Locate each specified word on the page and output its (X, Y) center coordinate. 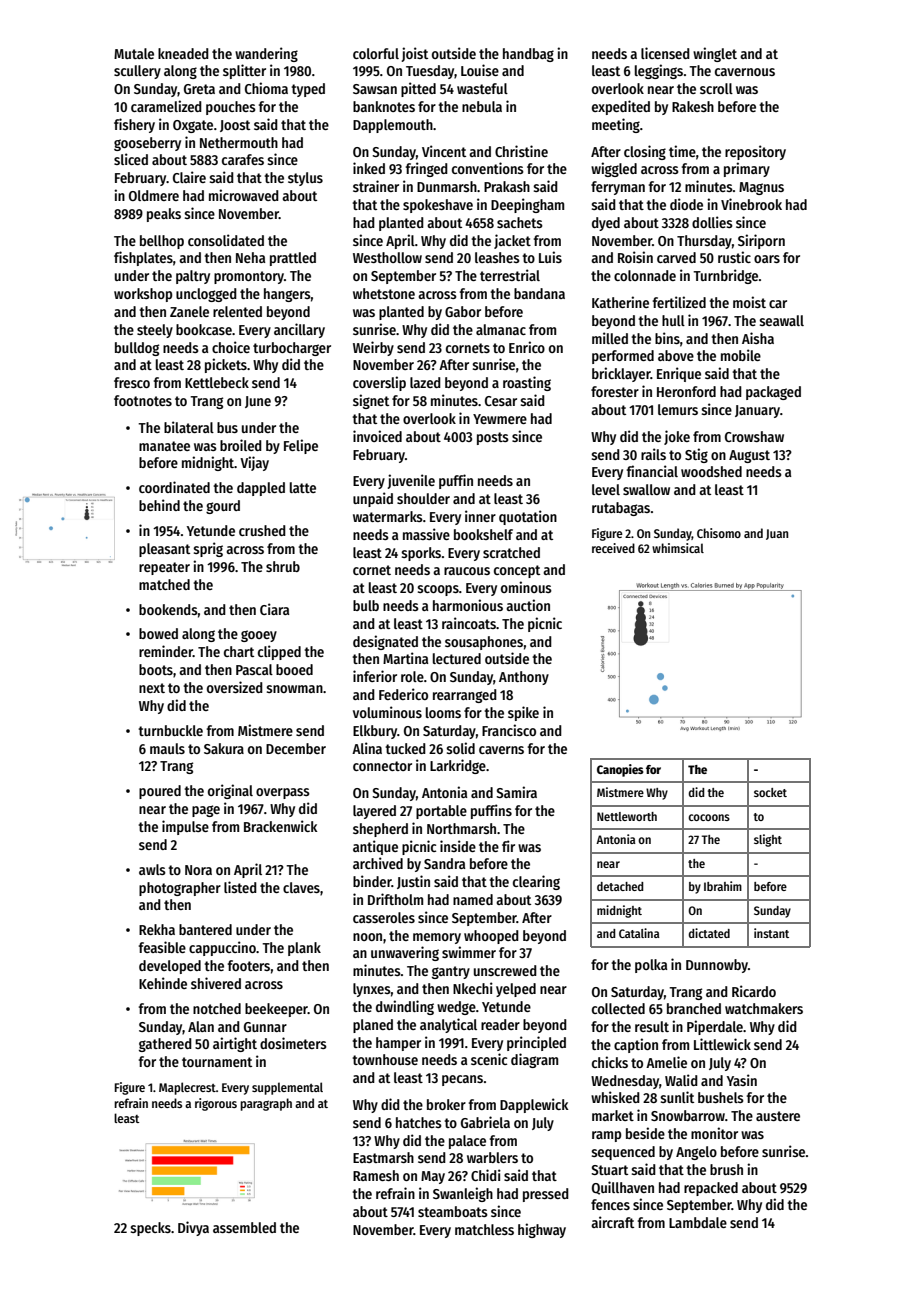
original (230, 791)
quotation (528, 517)
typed (308, 90)
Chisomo (719, 533)
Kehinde (163, 983)
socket (770, 792)
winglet (715, 54)
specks (150, 1229)
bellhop (162, 242)
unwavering (405, 953)
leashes (497, 257)
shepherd (380, 830)
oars (767, 259)
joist (415, 54)
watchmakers (764, 1008)
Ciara (274, 609)
